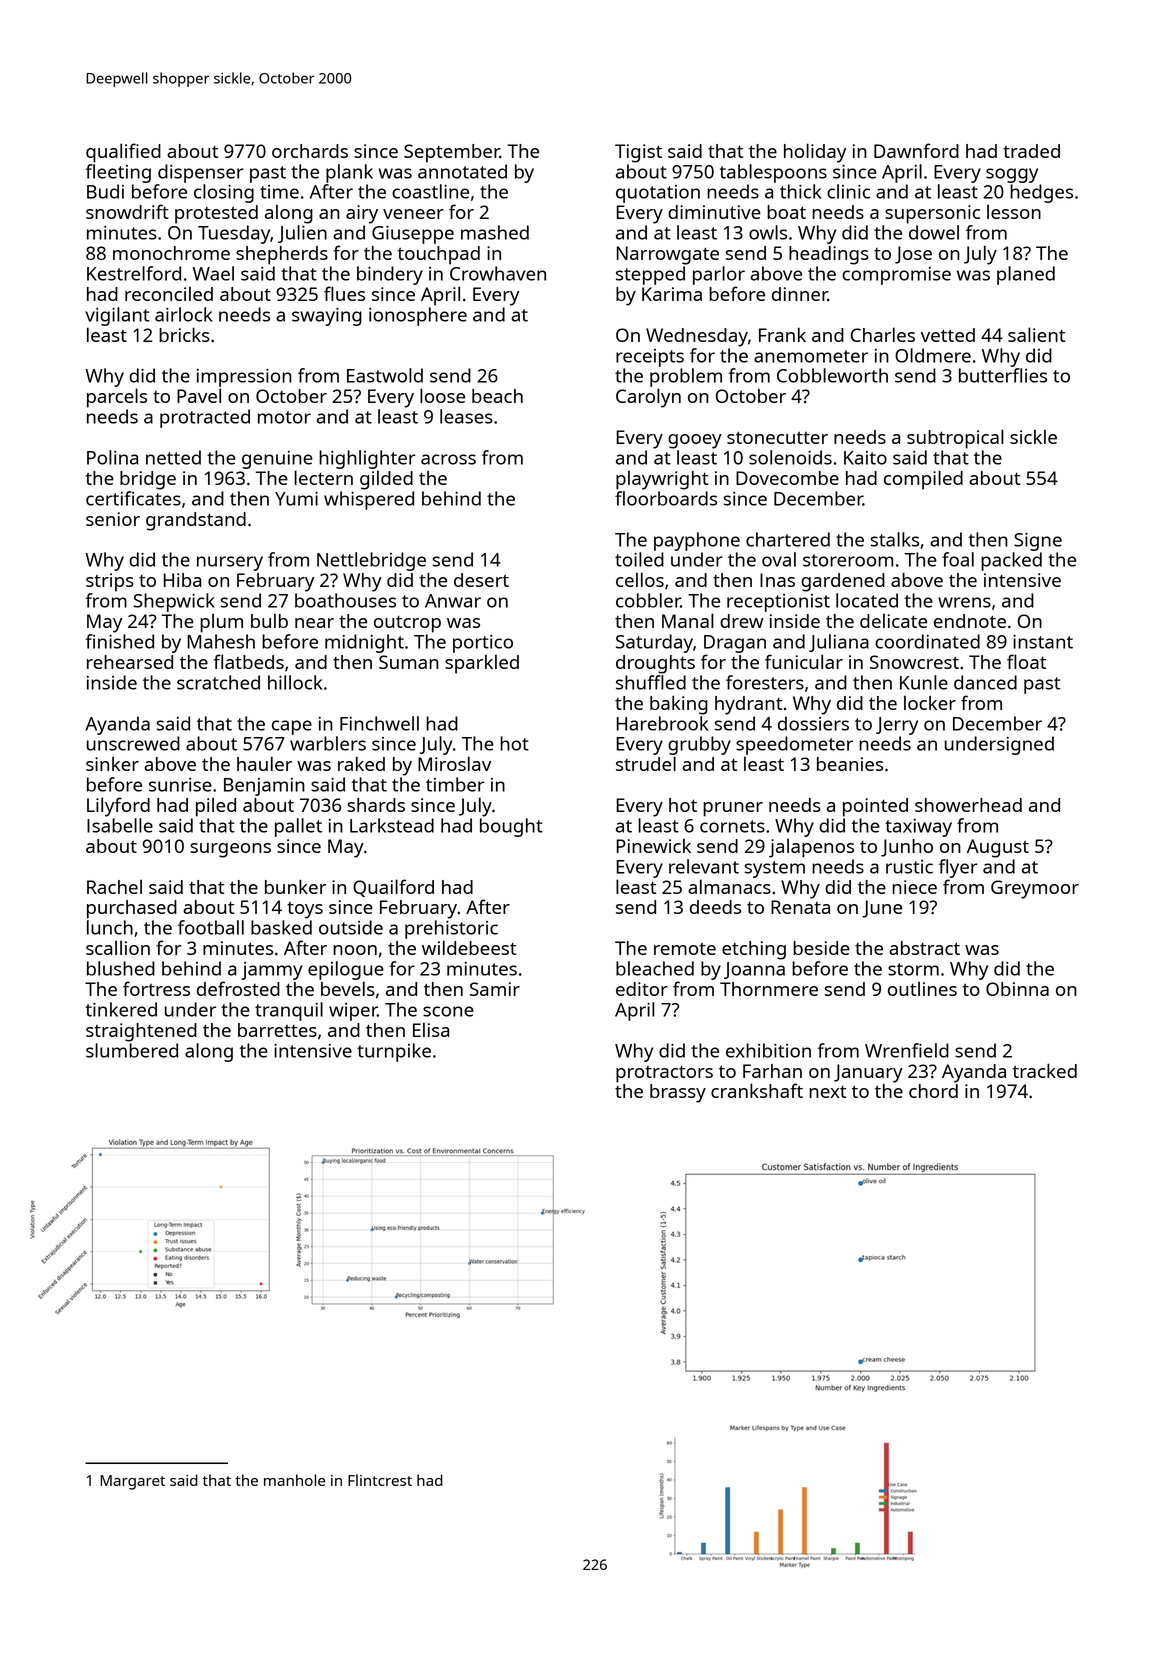  I want to click on brassy, so click(678, 1093).
